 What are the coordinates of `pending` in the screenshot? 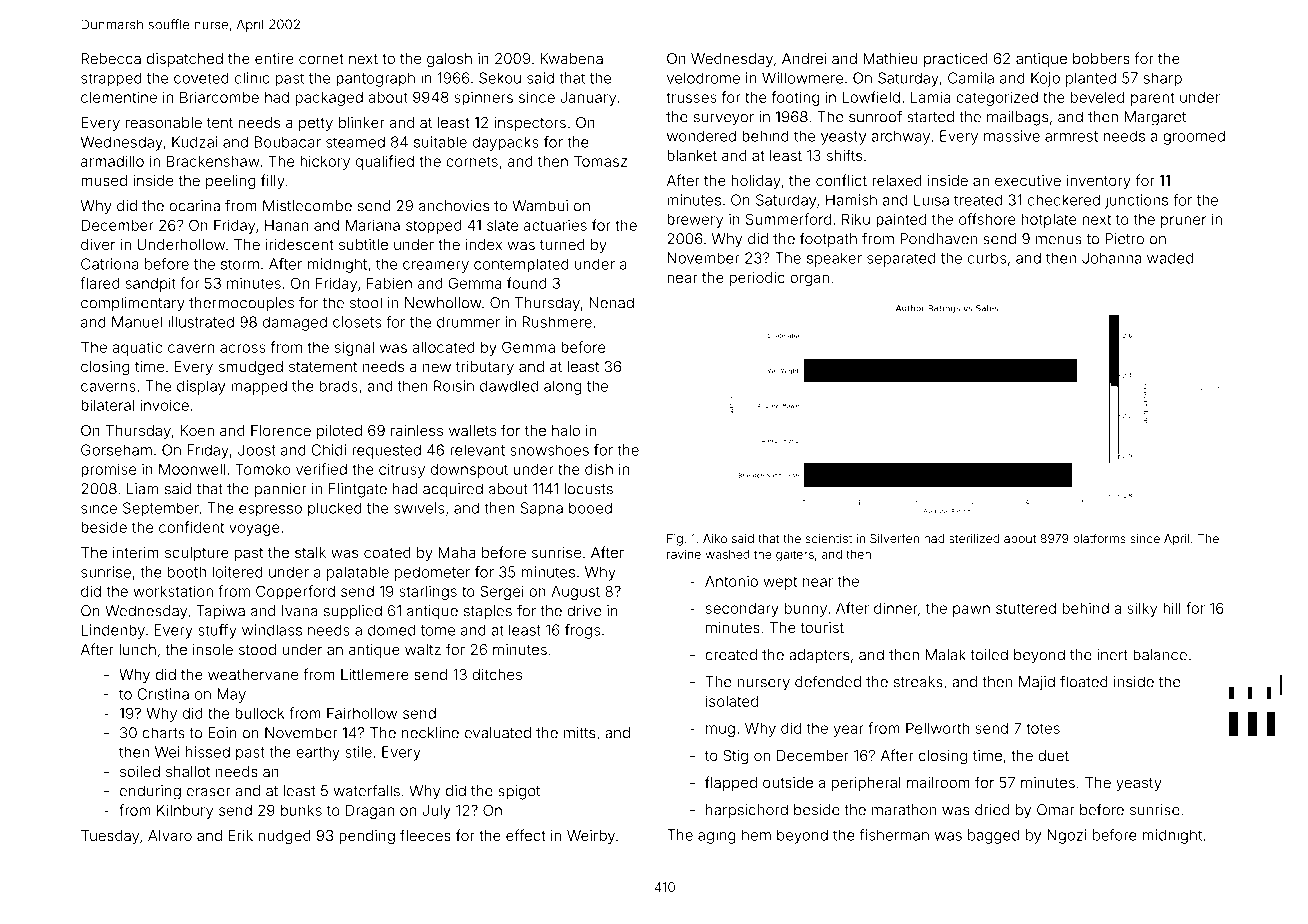 It's located at (367, 837).
